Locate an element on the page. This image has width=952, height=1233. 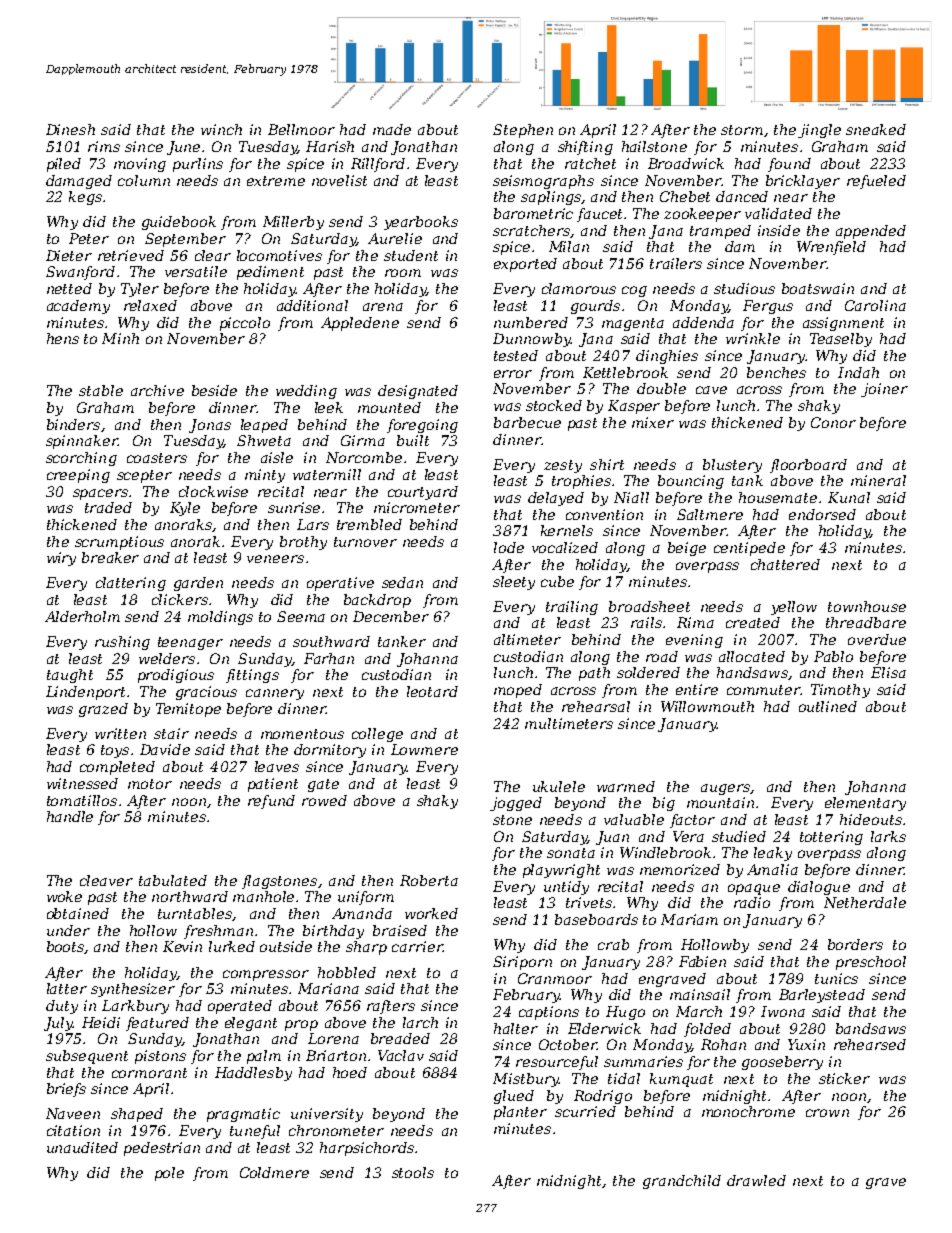
Stephen is located at coordinates (523, 131).
